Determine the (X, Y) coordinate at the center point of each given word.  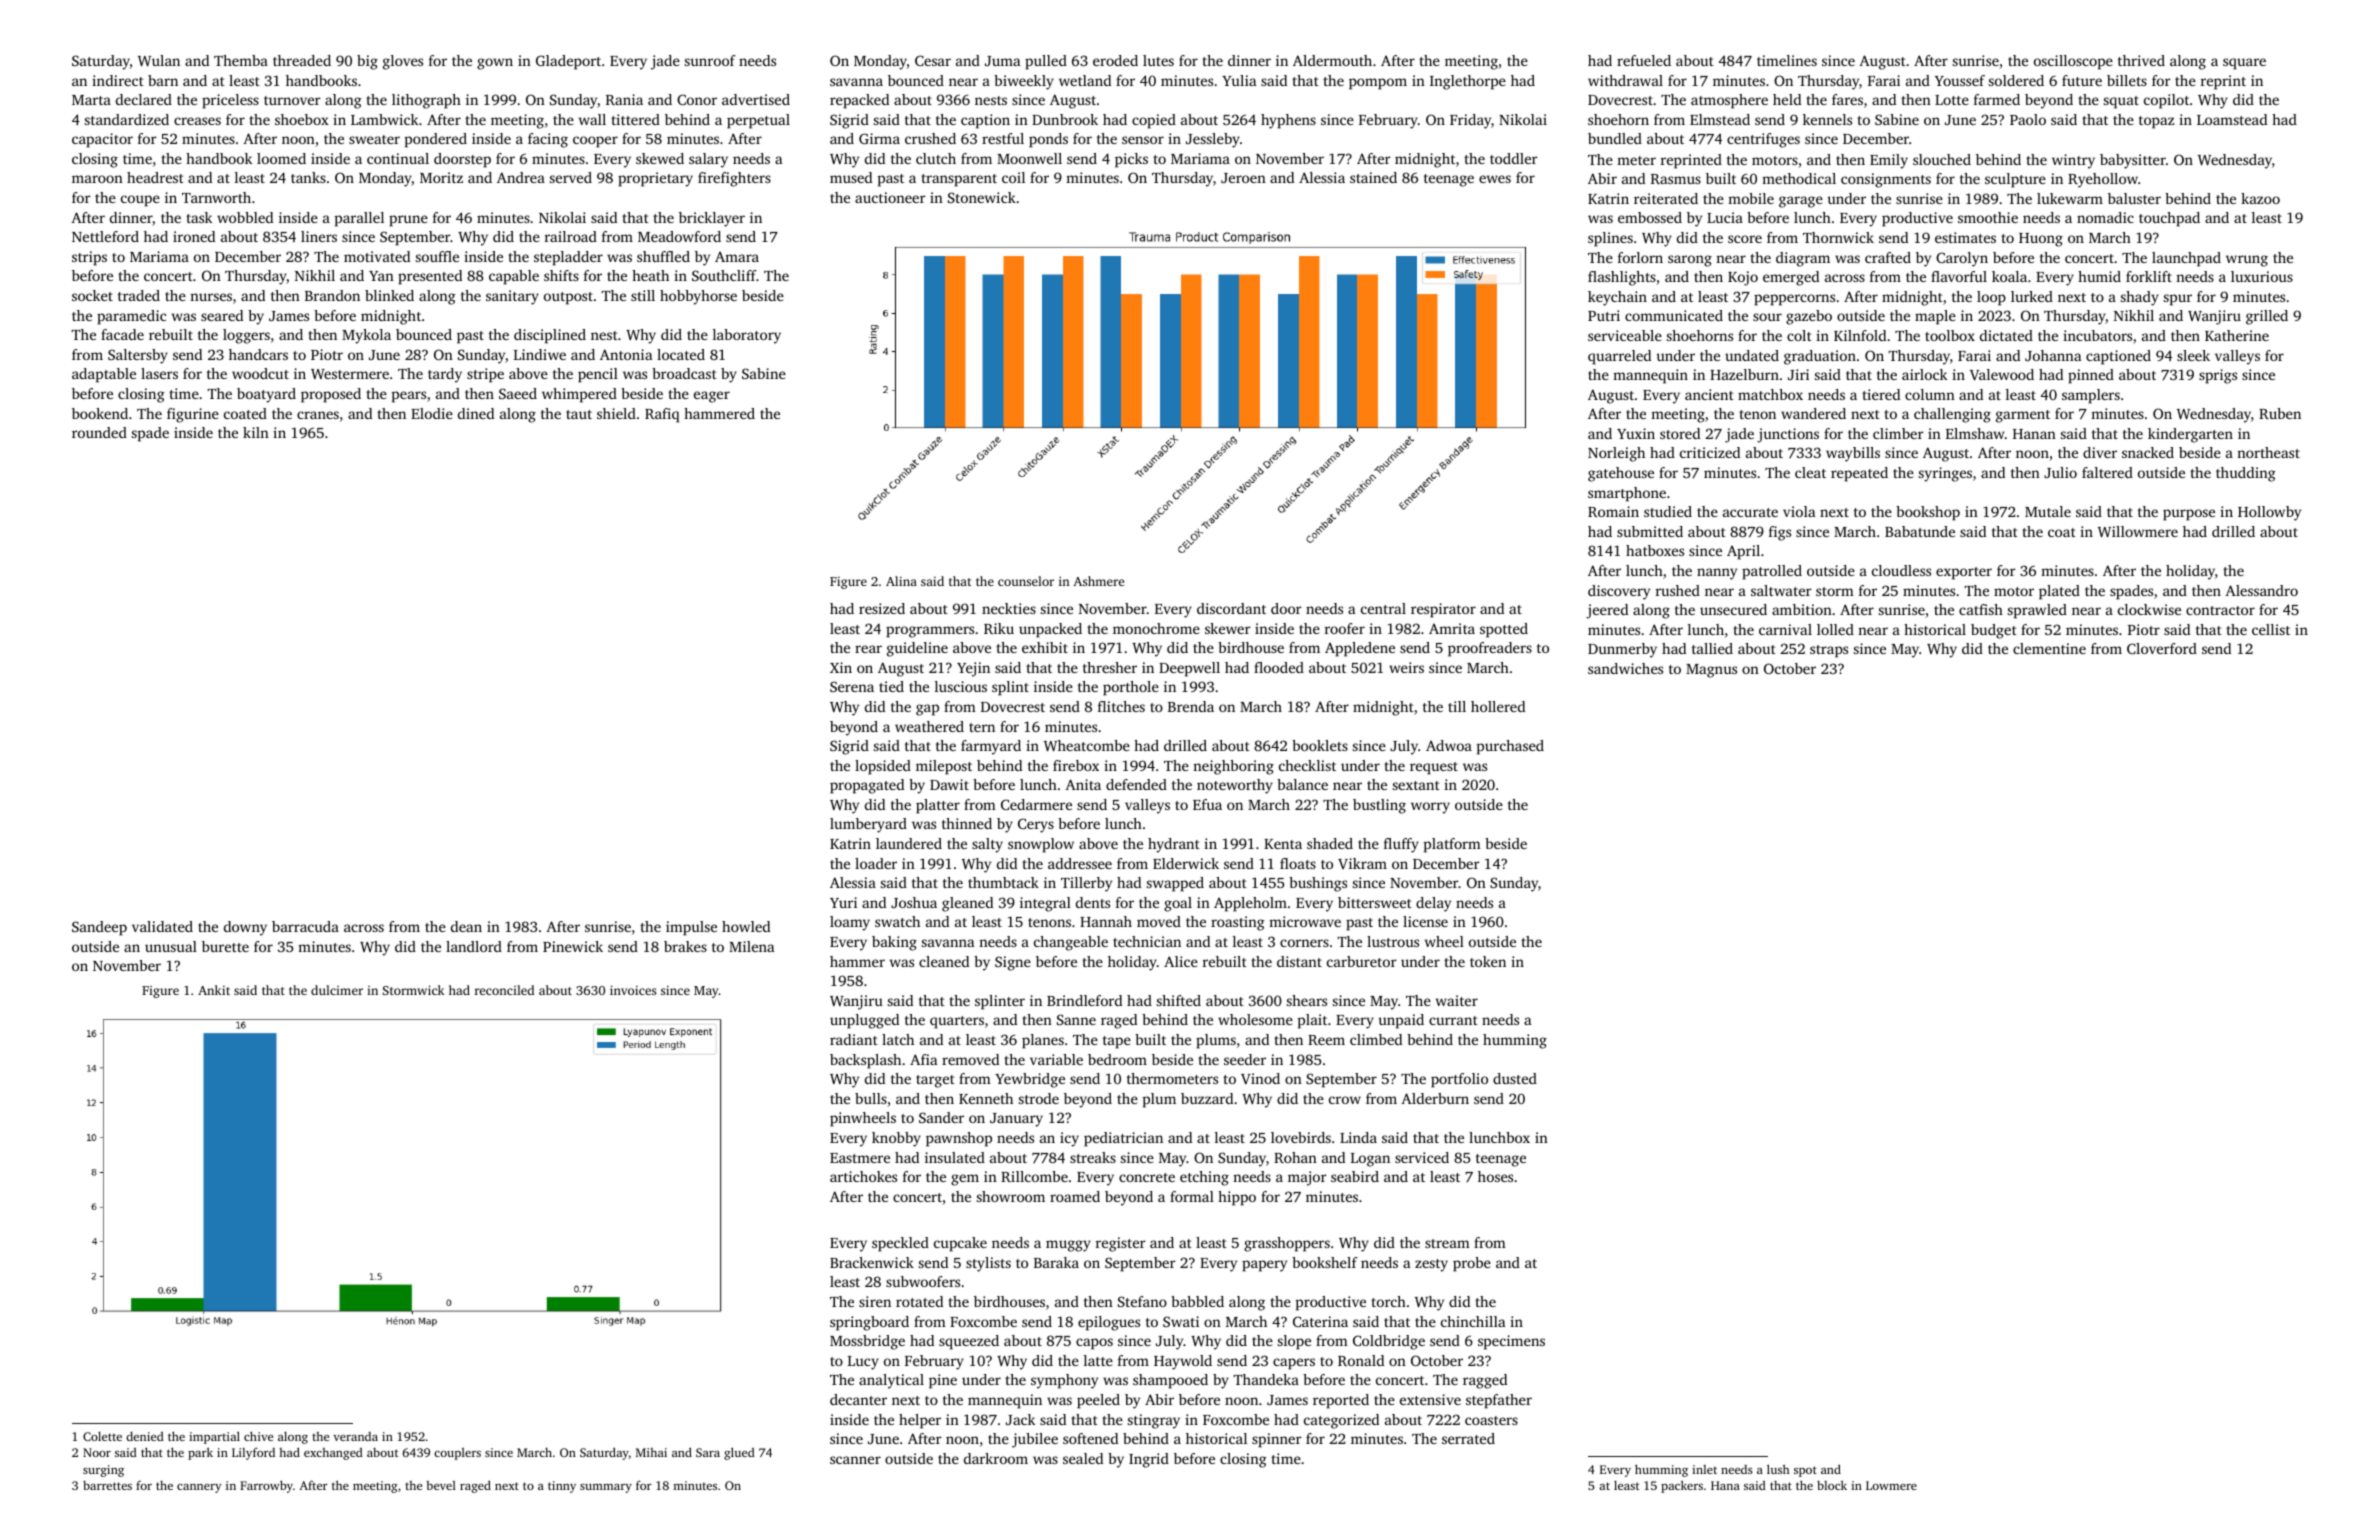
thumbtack (1003, 882)
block (1832, 1485)
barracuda (305, 926)
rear (868, 649)
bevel (441, 1485)
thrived (2141, 60)
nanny (1717, 574)
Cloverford (2162, 648)
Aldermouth (1332, 60)
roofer (1345, 628)
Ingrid (1149, 1460)
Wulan (159, 60)
